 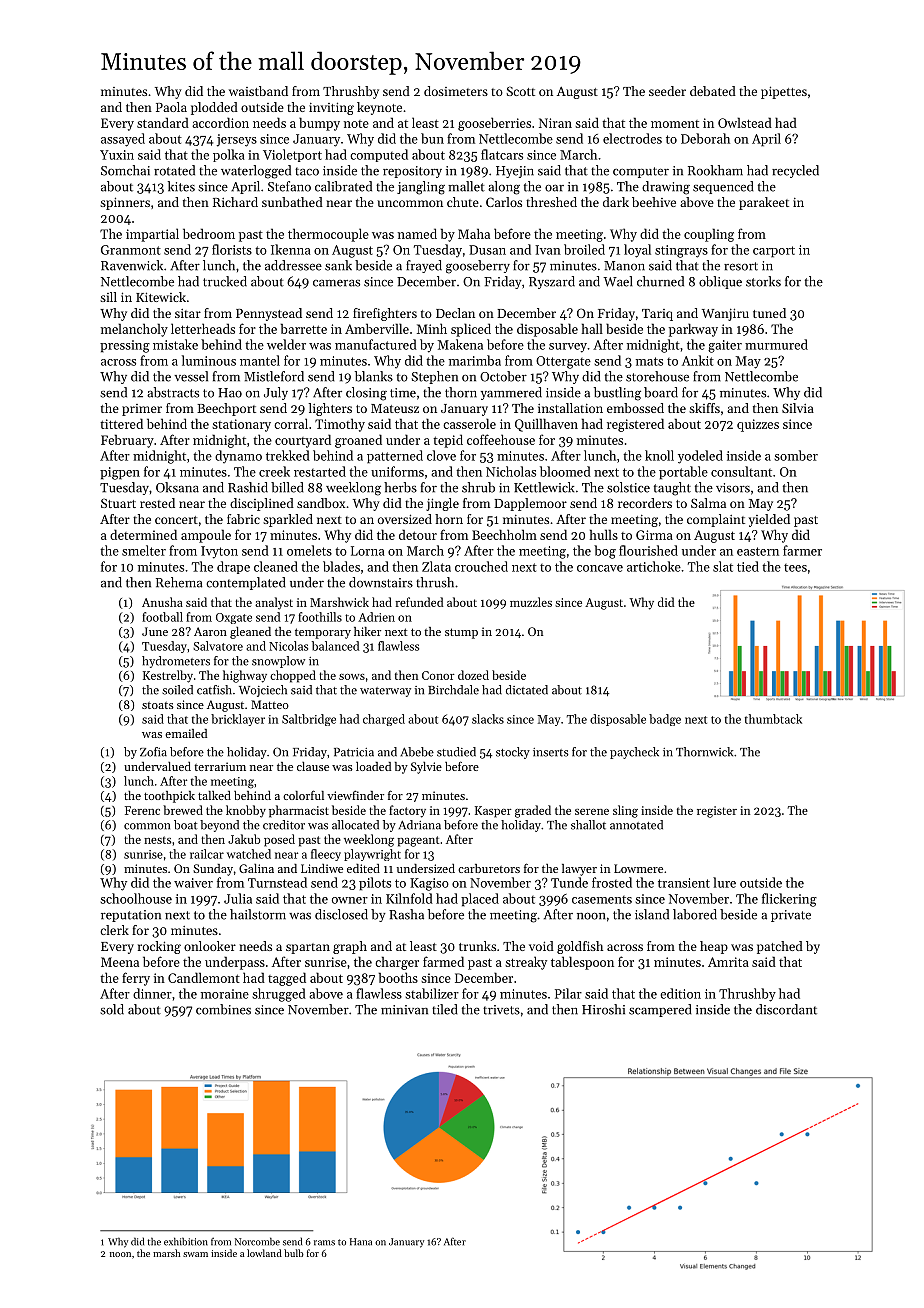 What do you see at coordinates (786, 1009) in the screenshot?
I see `discordant` at bounding box center [786, 1009].
